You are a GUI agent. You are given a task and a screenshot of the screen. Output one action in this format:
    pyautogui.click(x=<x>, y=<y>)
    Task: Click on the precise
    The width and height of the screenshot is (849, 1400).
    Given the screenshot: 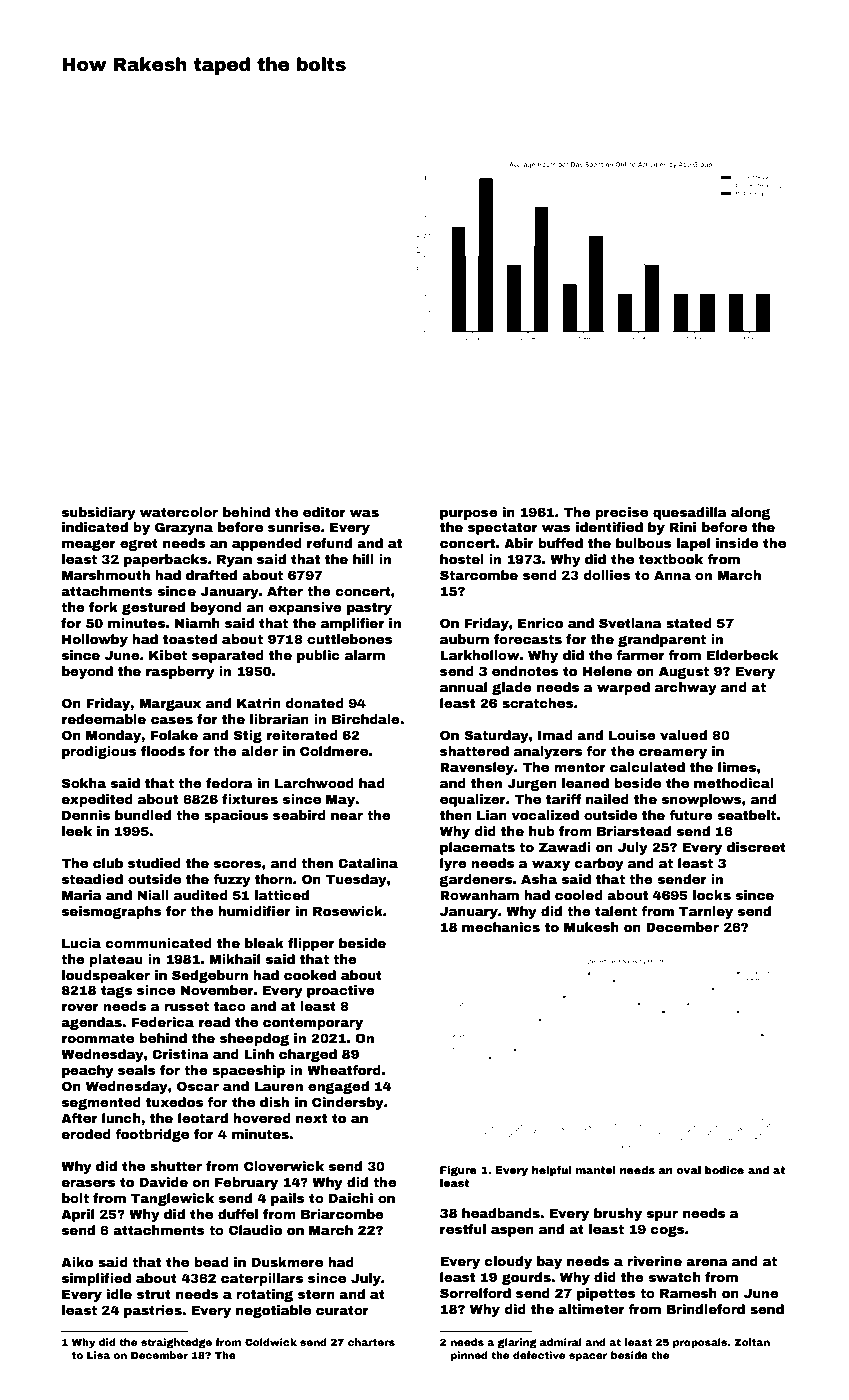 What is the action you would take?
    pyautogui.click(x=621, y=513)
